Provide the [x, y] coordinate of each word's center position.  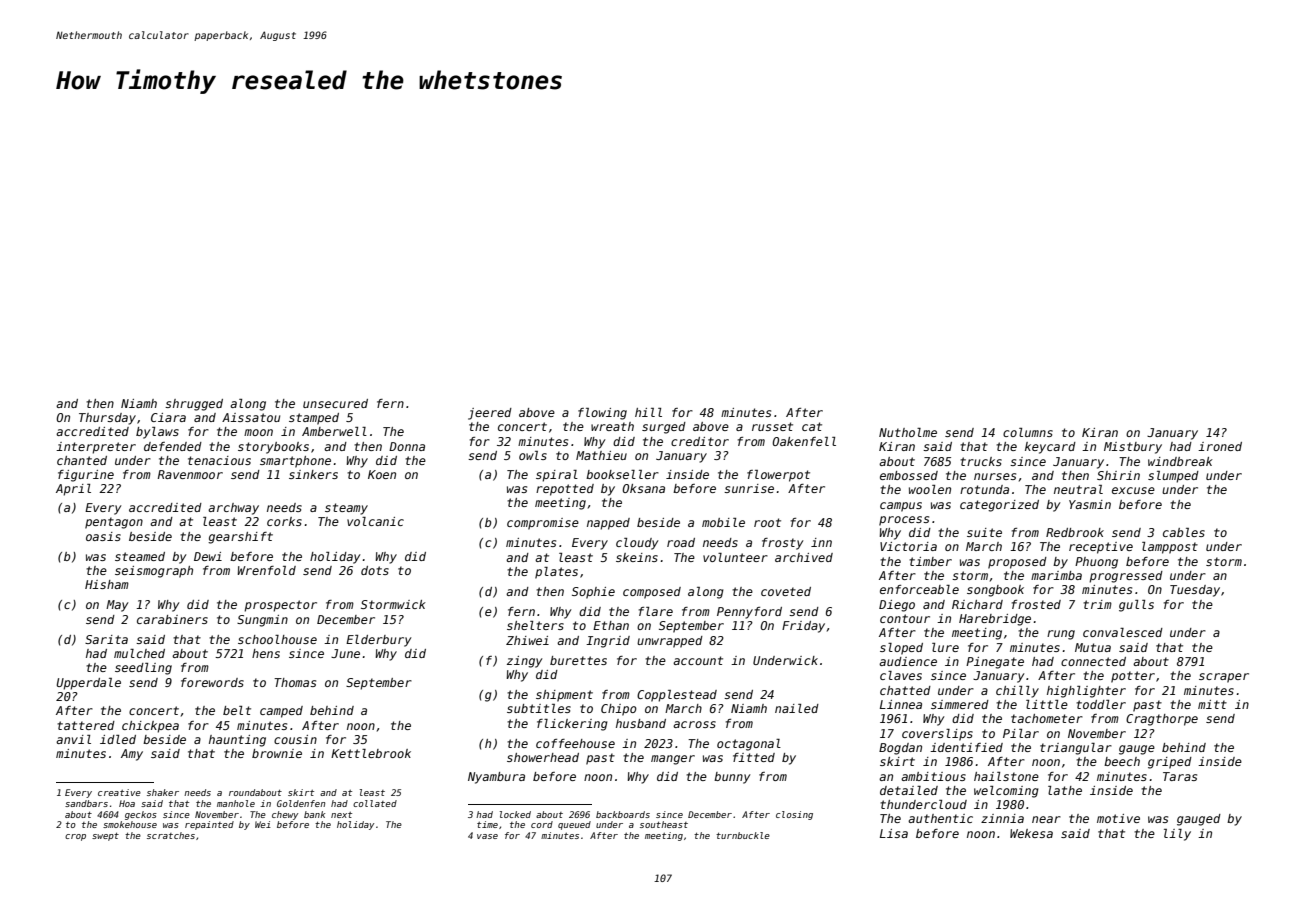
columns [1028, 432]
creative [119, 792]
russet [772, 426]
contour [905, 618]
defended [173, 446]
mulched [139, 653]
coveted [786, 591]
